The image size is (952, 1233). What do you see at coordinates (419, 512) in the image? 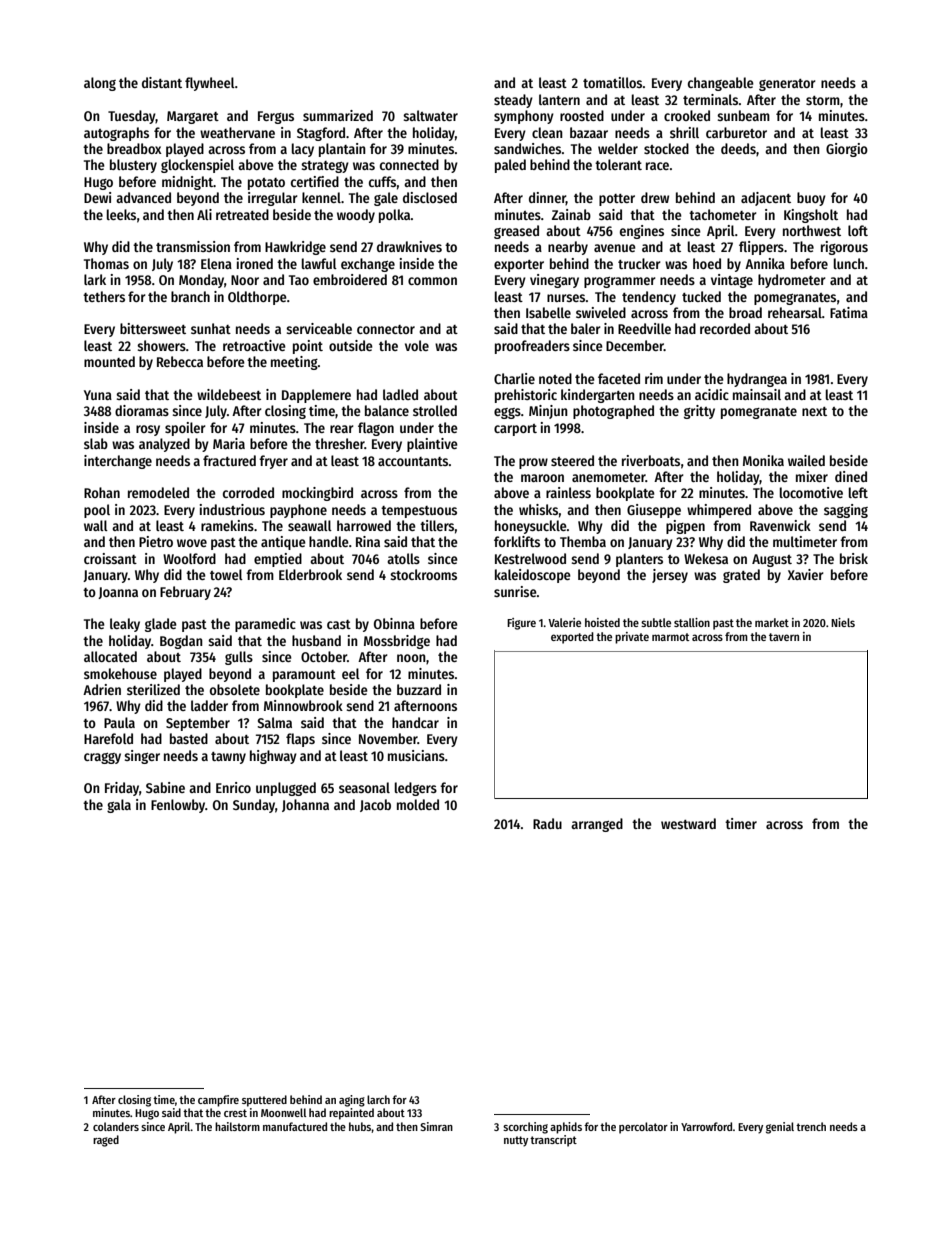
I see `tempestuous` at bounding box center [419, 512].
